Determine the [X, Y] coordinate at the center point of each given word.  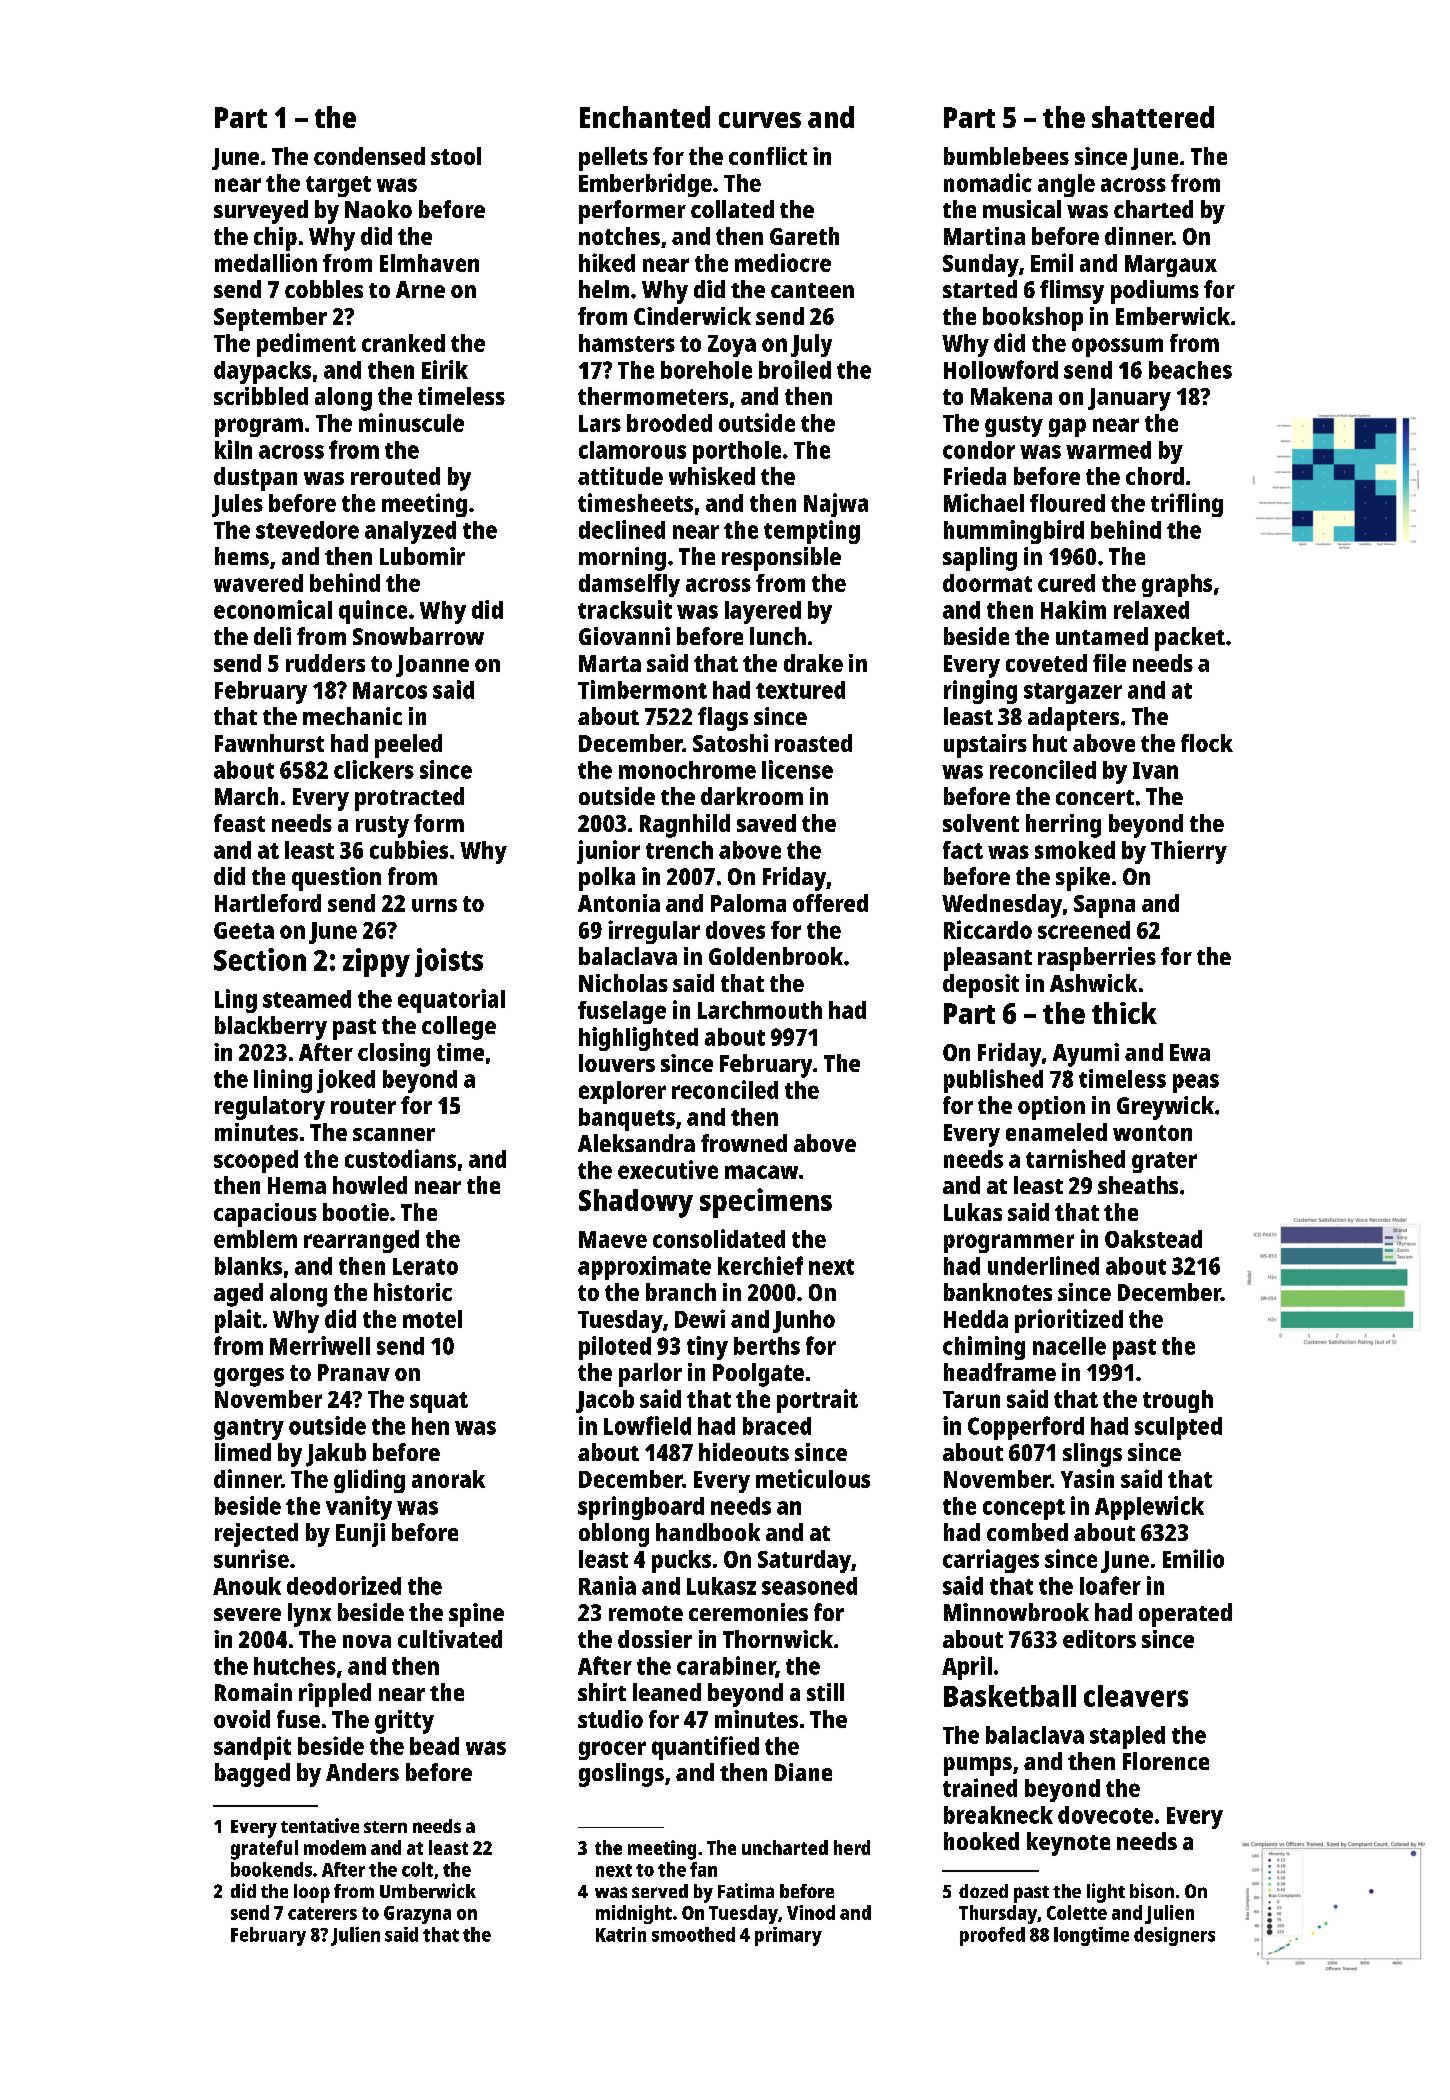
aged [238, 1295]
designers [1174, 1936]
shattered [1153, 117]
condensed [369, 156]
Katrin [621, 1934]
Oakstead [1153, 1239]
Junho [804, 1321]
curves [760, 120]
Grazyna [417, 1915]
